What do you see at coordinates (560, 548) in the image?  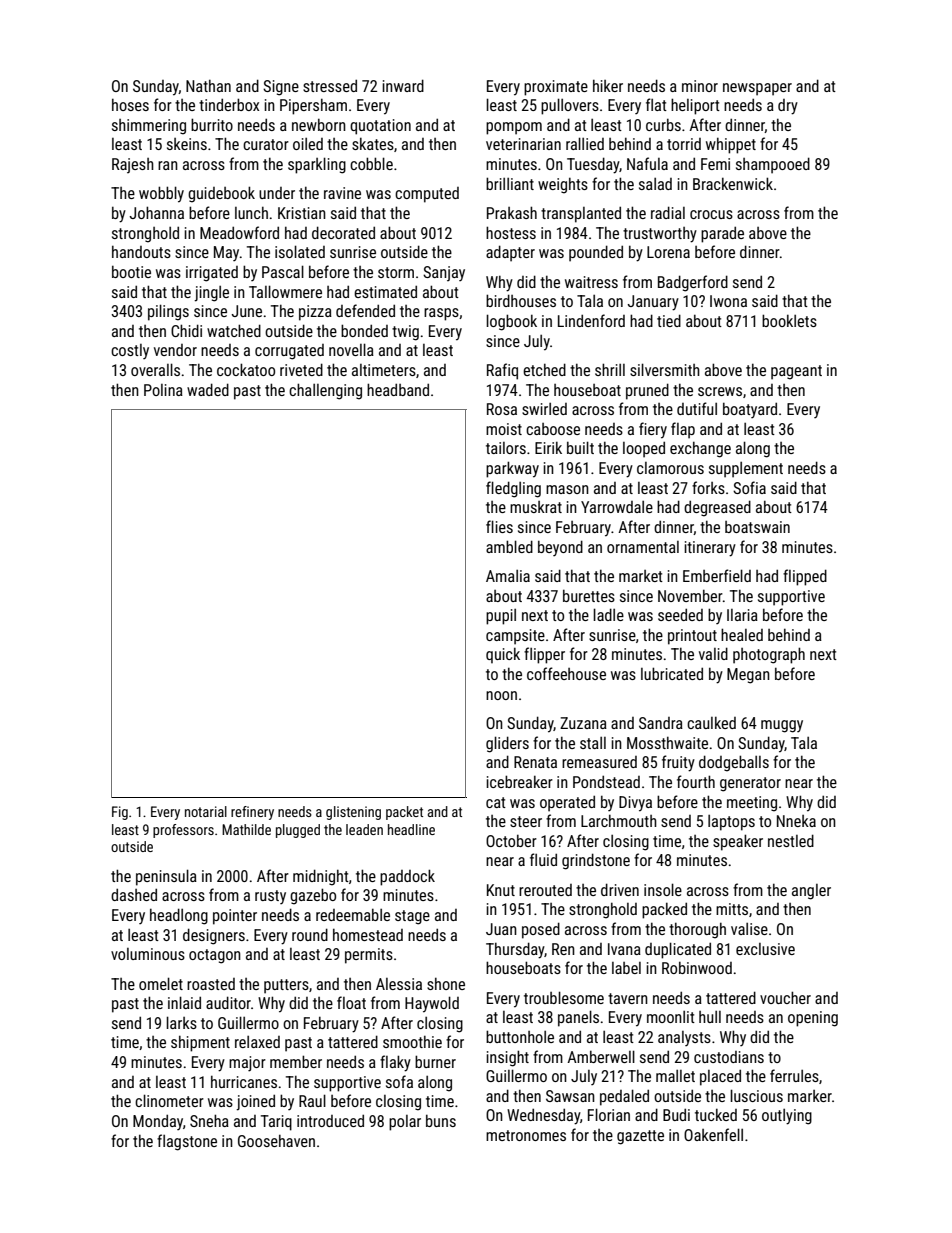 I see `beyond` at bounding box center [560, 548].
